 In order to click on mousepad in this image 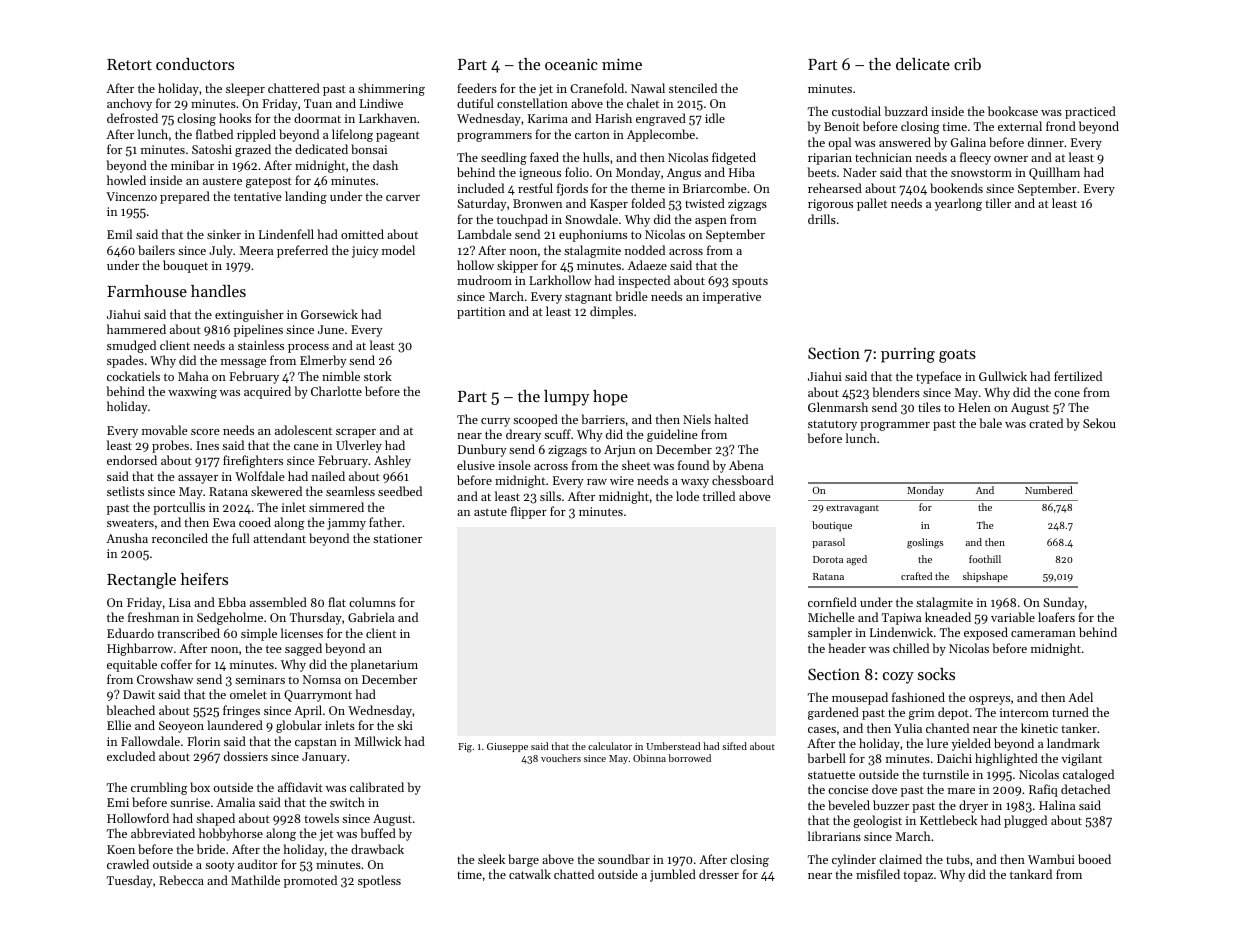, I will do `click(860, 698)`.
